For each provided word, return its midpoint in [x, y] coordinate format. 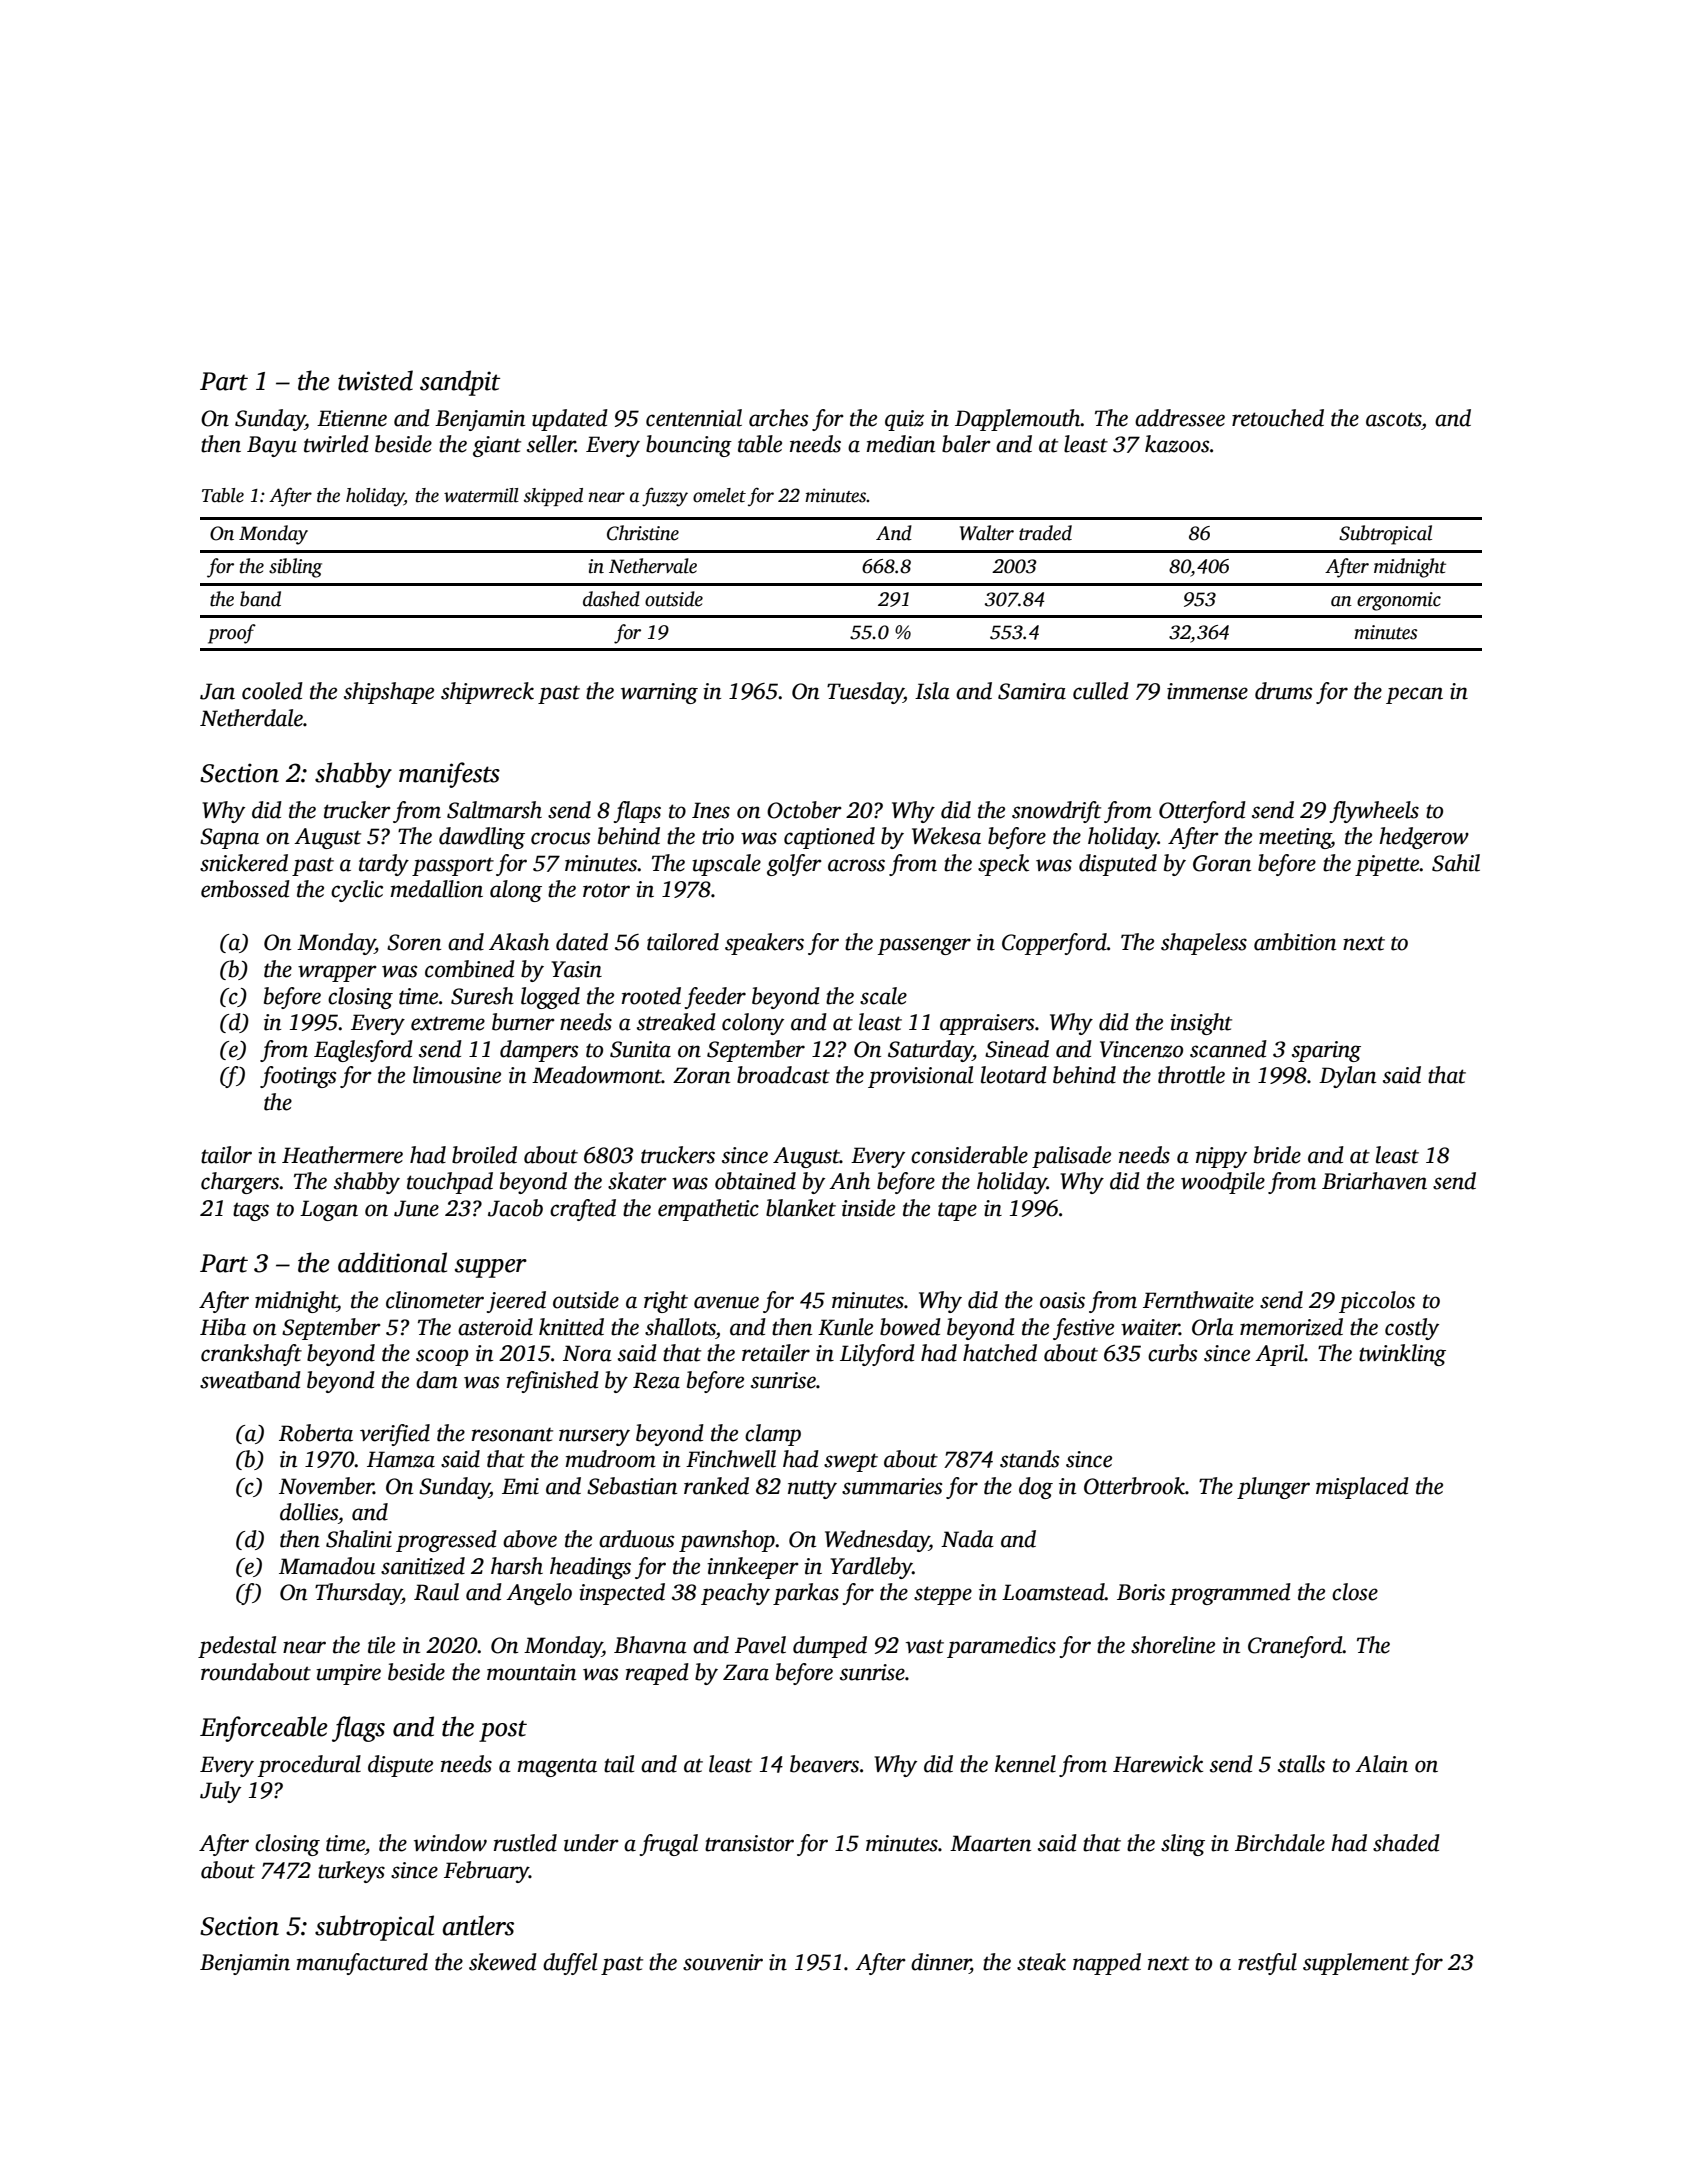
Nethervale [653, 566]
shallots [680, 1327]
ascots [1393, 419]
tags [251, 1211]
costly [1412, 1329]
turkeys [351, 1872]
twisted [375, 380]
